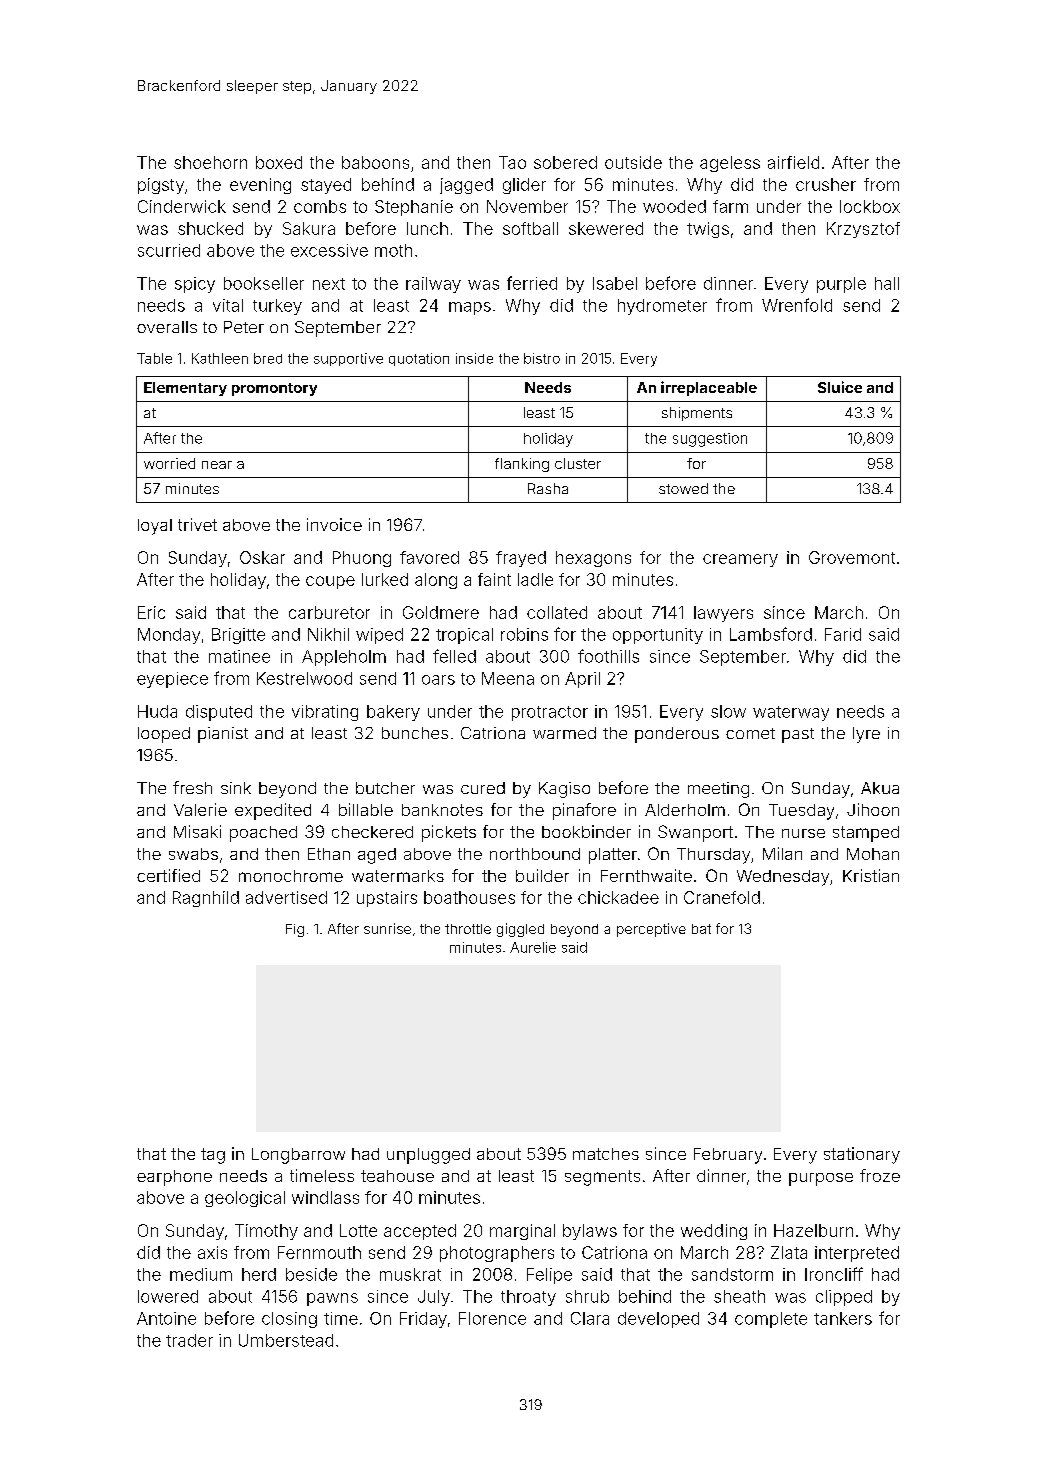 The height and width of the image is (1472, 1037). Describe the element at coordinates (427, 228) in the image. I see `lunch` at that location.
